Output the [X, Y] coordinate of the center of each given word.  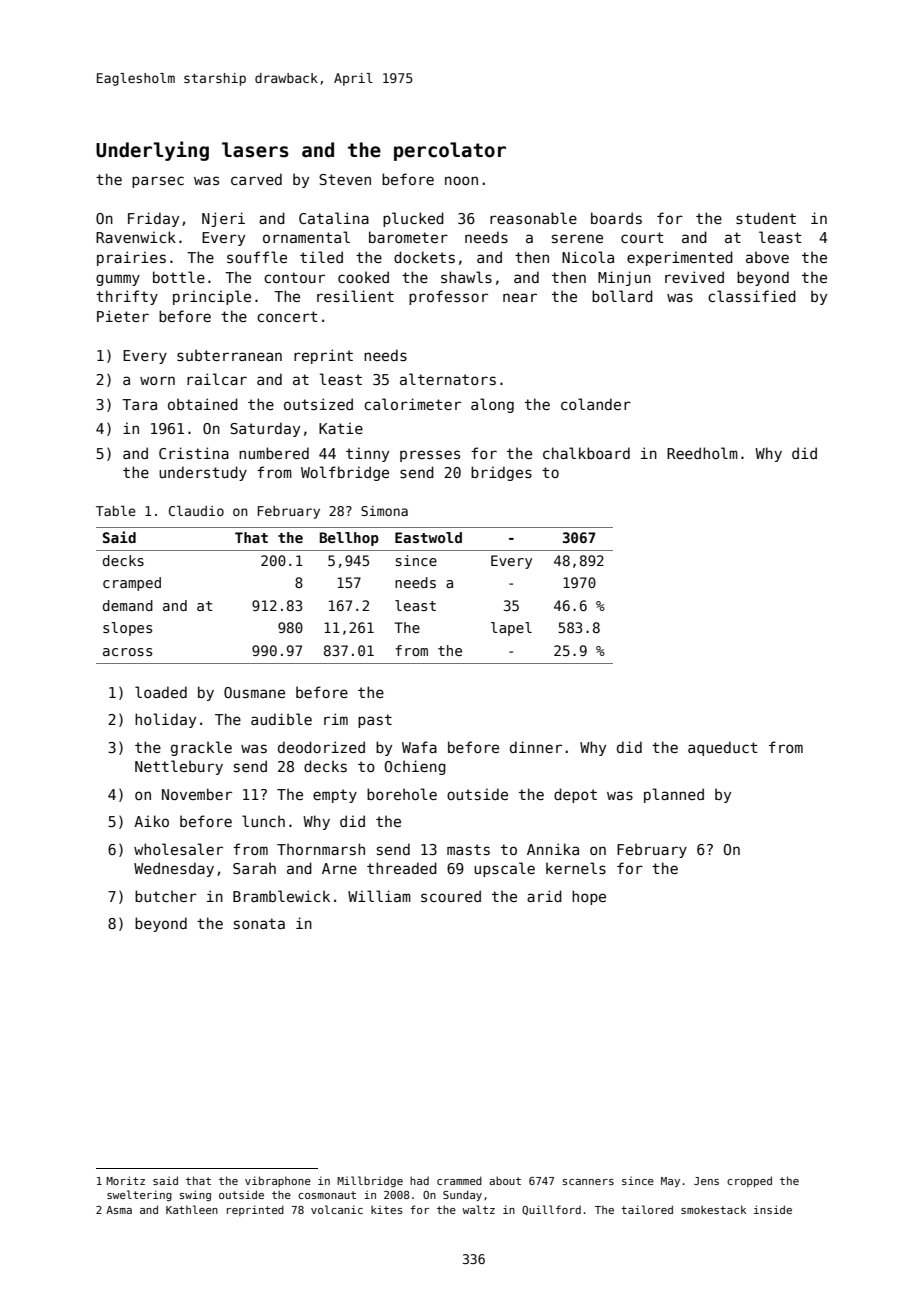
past [375, 721]
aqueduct [722, 748]
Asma [119, 1210]
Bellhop [349, 539]
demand [128, 605]
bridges [501, 473]
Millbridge [370, 1181]
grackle [201, 748]
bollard [622, 296]
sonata [259, 923]
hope [589, 897]
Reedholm [702, 453]
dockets [424, 257]
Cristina [194, 453]
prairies [131, 258]
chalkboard [586, 453]
